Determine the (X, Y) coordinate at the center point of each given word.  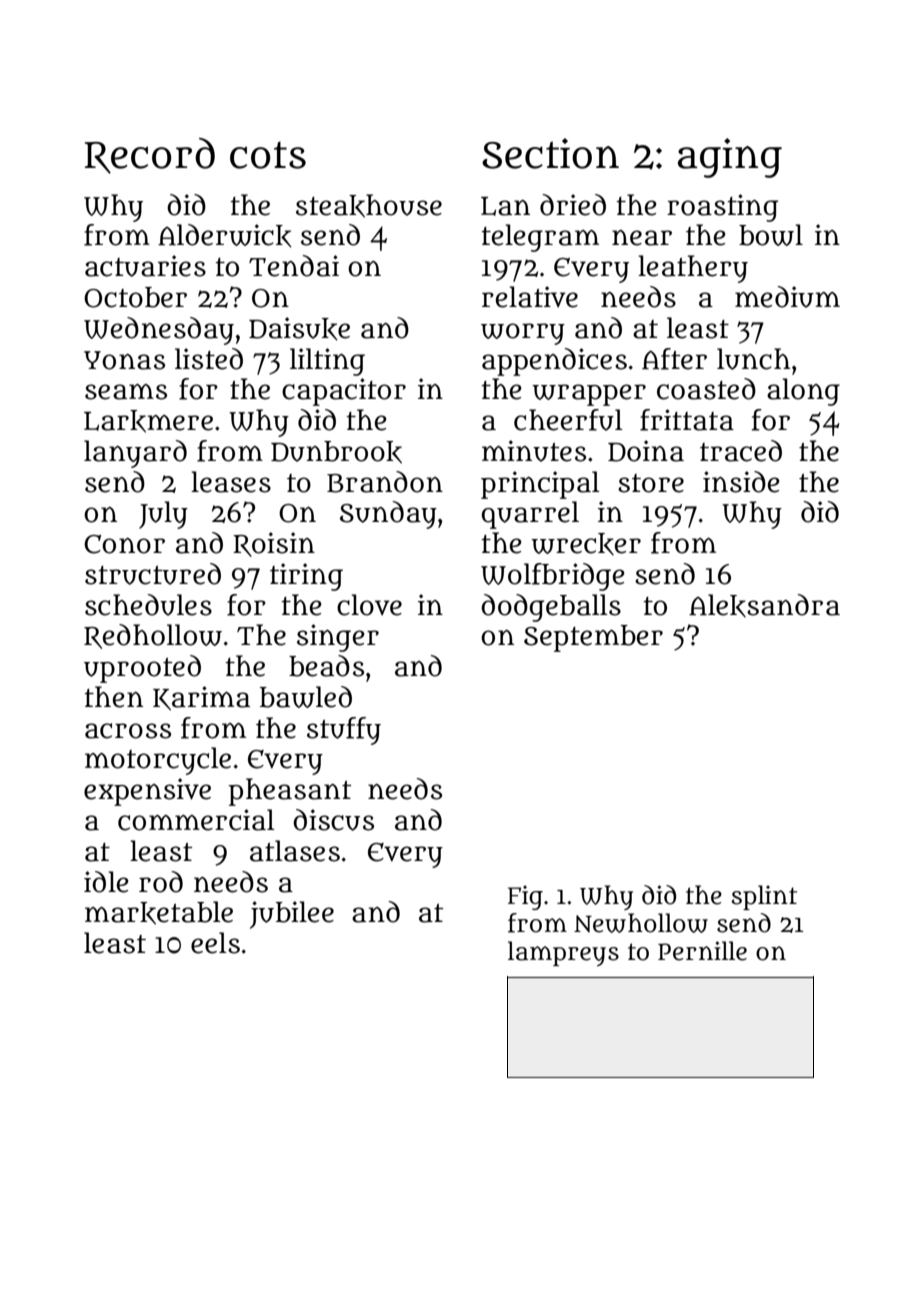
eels (215, 943)
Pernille (702, 951)
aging (730, 158)
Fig (525, 897)
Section (550, 153)
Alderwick (224, 236)
